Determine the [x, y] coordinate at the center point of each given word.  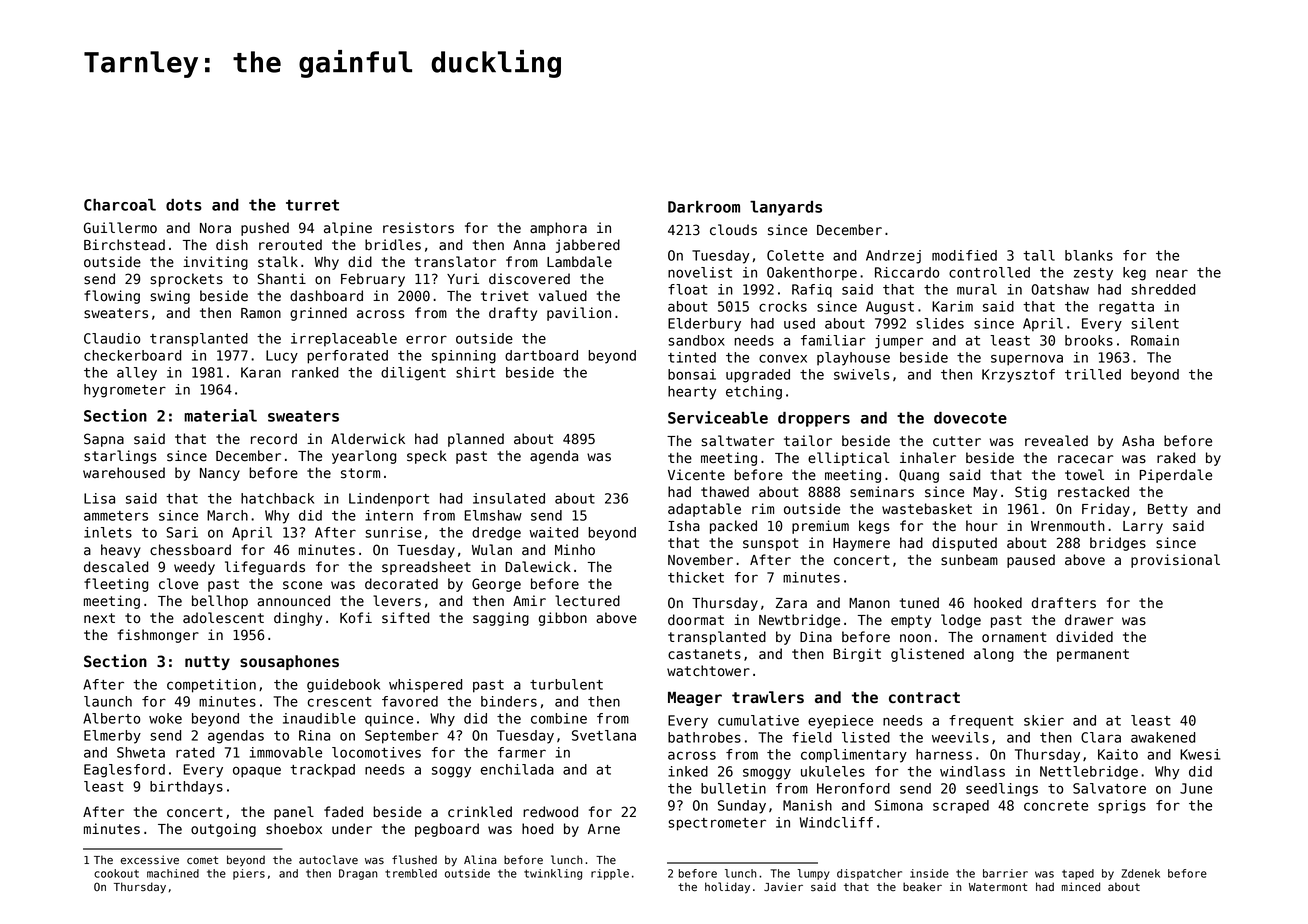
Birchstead [124, 245]
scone [302, 585]
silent [1155, 323]
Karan [261, 372]
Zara [791, 603]
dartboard [541, 355]
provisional [1175, 561]
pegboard [447, 830]
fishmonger [158, 636]
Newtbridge [799, 621]
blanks [1089, 255]
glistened [927, 655]
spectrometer [717, 824]
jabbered [588, 246]
